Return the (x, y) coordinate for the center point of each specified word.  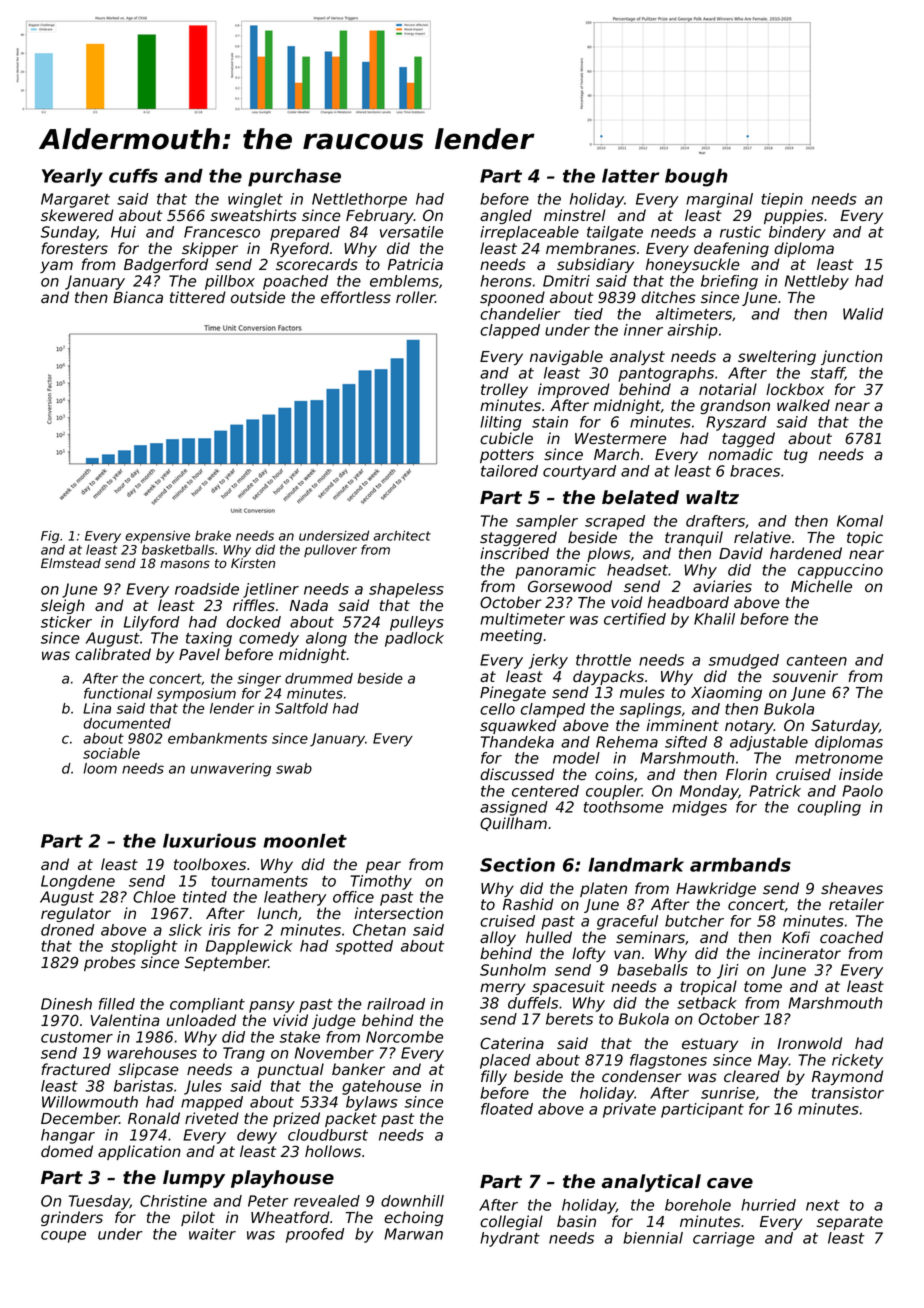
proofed (315, 1235)
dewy (257, 1136)
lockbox (795, 389)
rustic (740, 232)
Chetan (379, 930)
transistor (848, 1093)
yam (56, 267)
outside (258, 297)
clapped (510, 331)
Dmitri (566, 281)
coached (851, 937)
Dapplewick (249, 947)
